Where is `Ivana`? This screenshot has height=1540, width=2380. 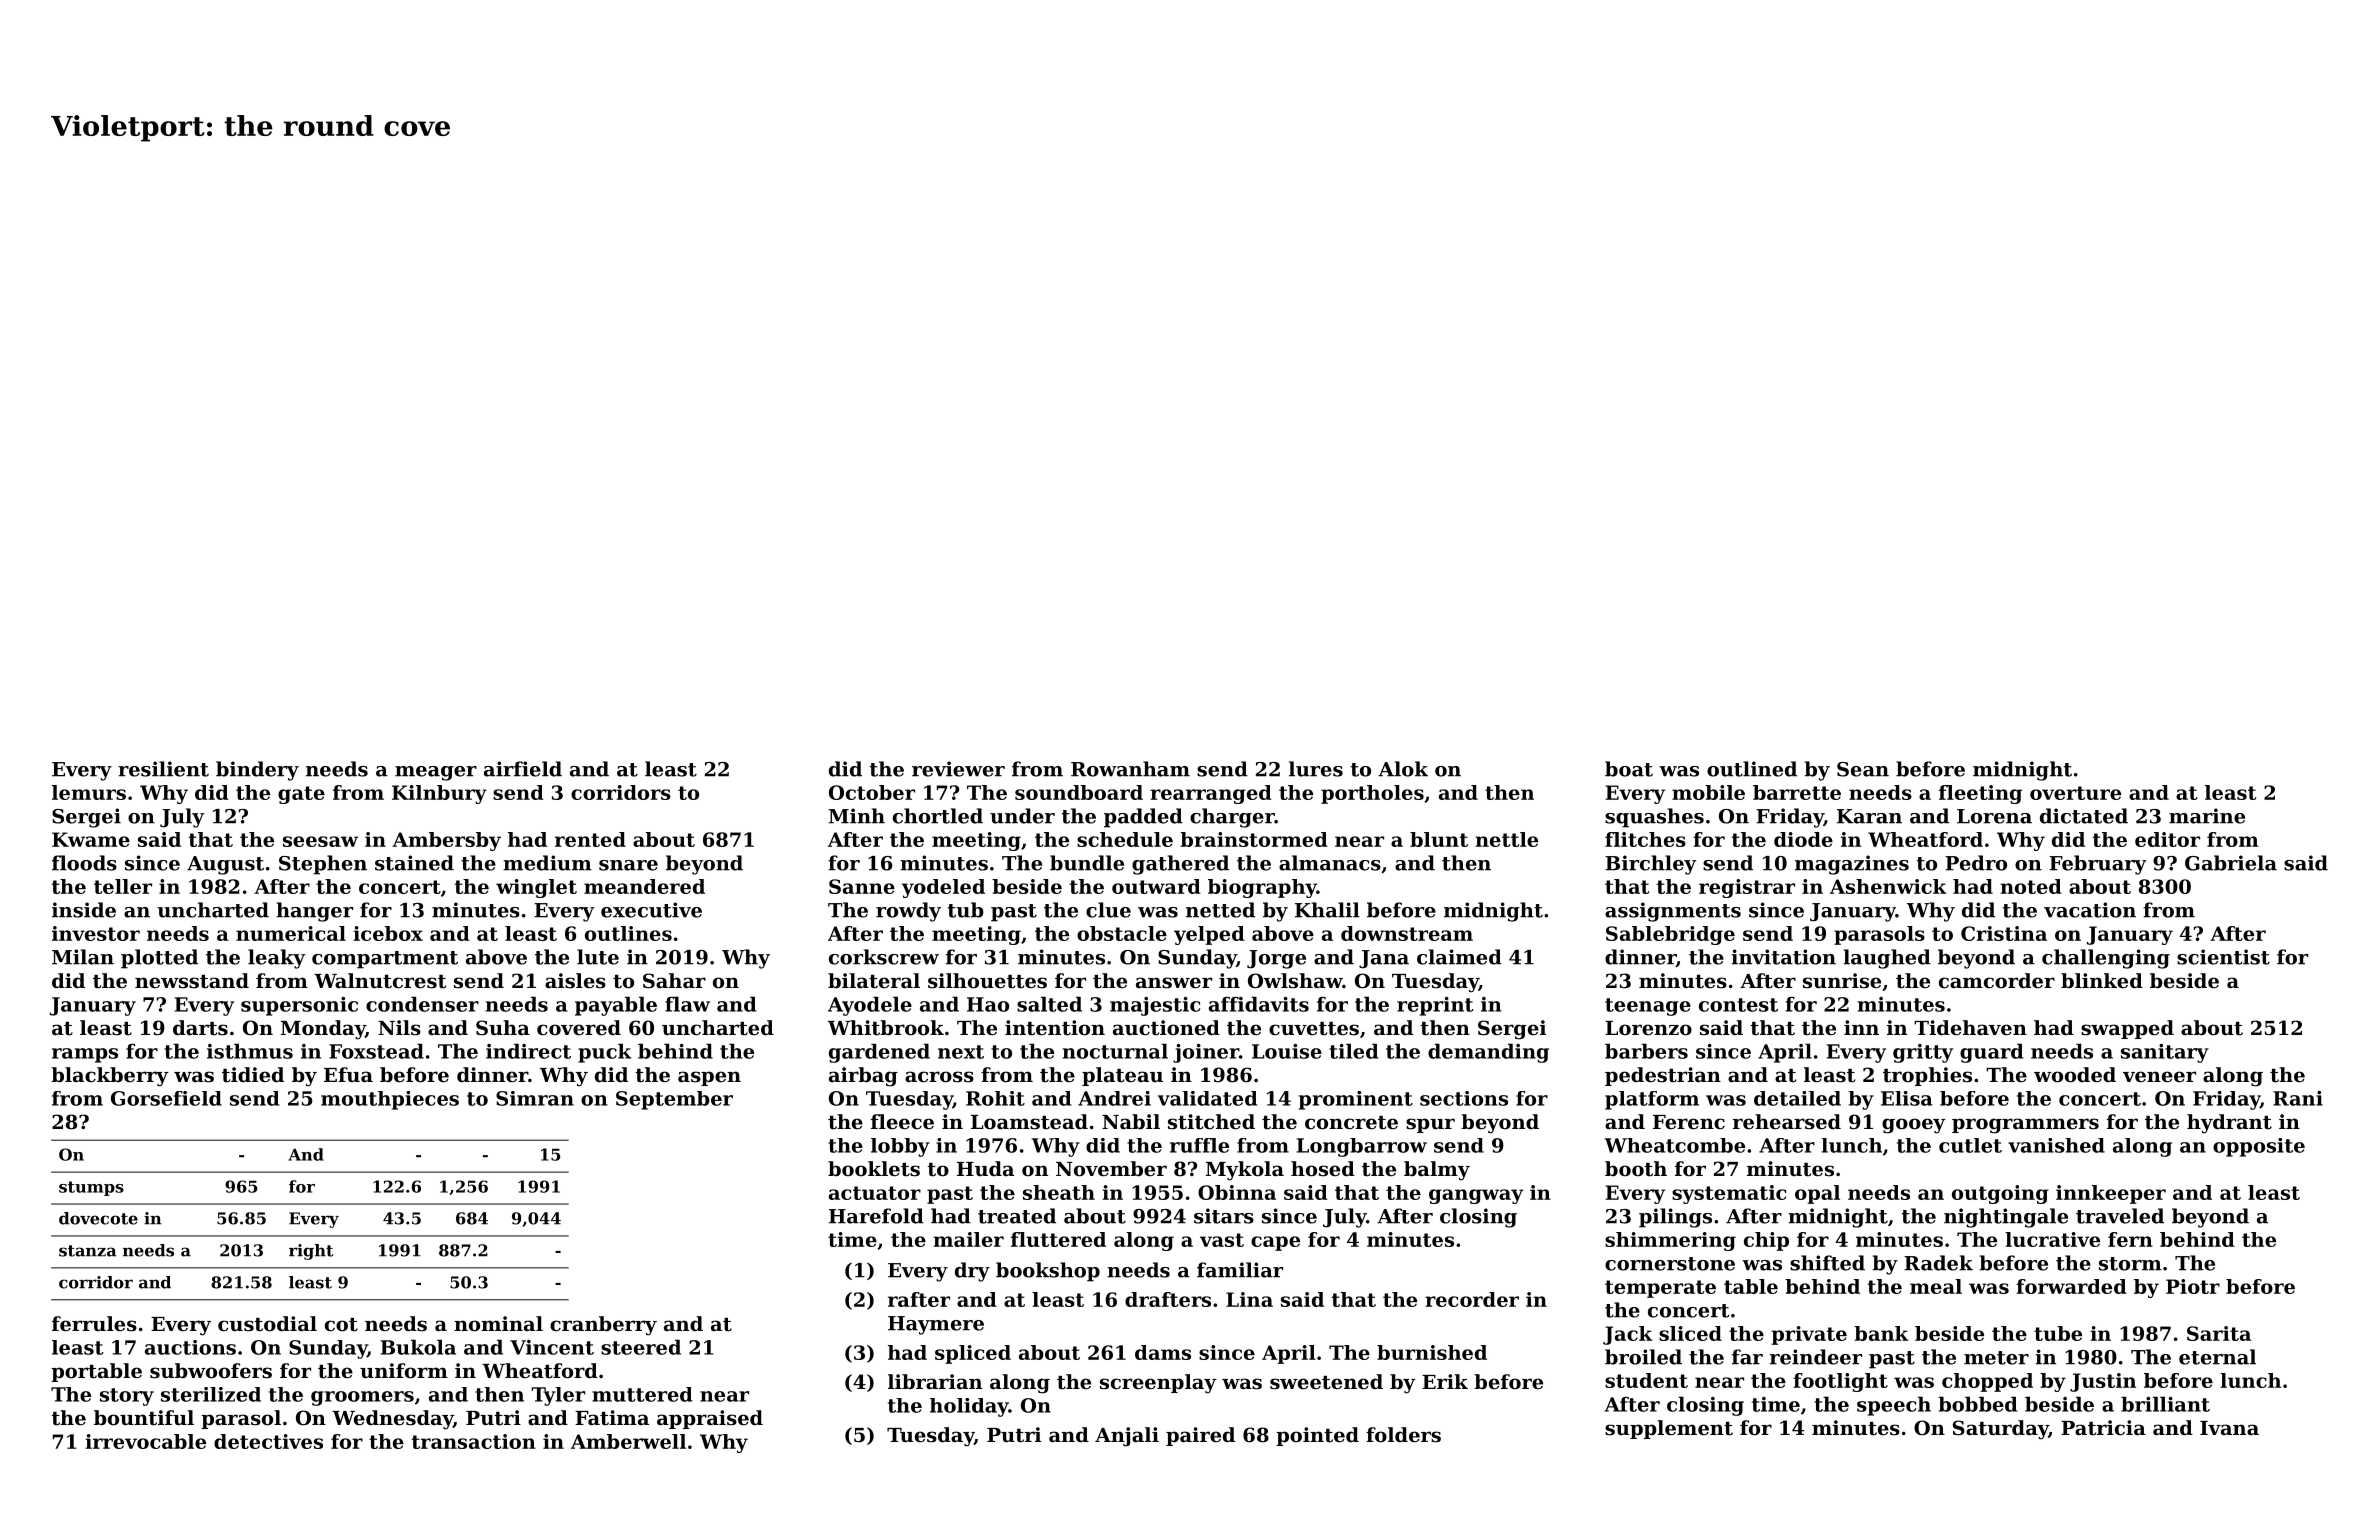 Ivana is located at coordinates (2229, 1428).
